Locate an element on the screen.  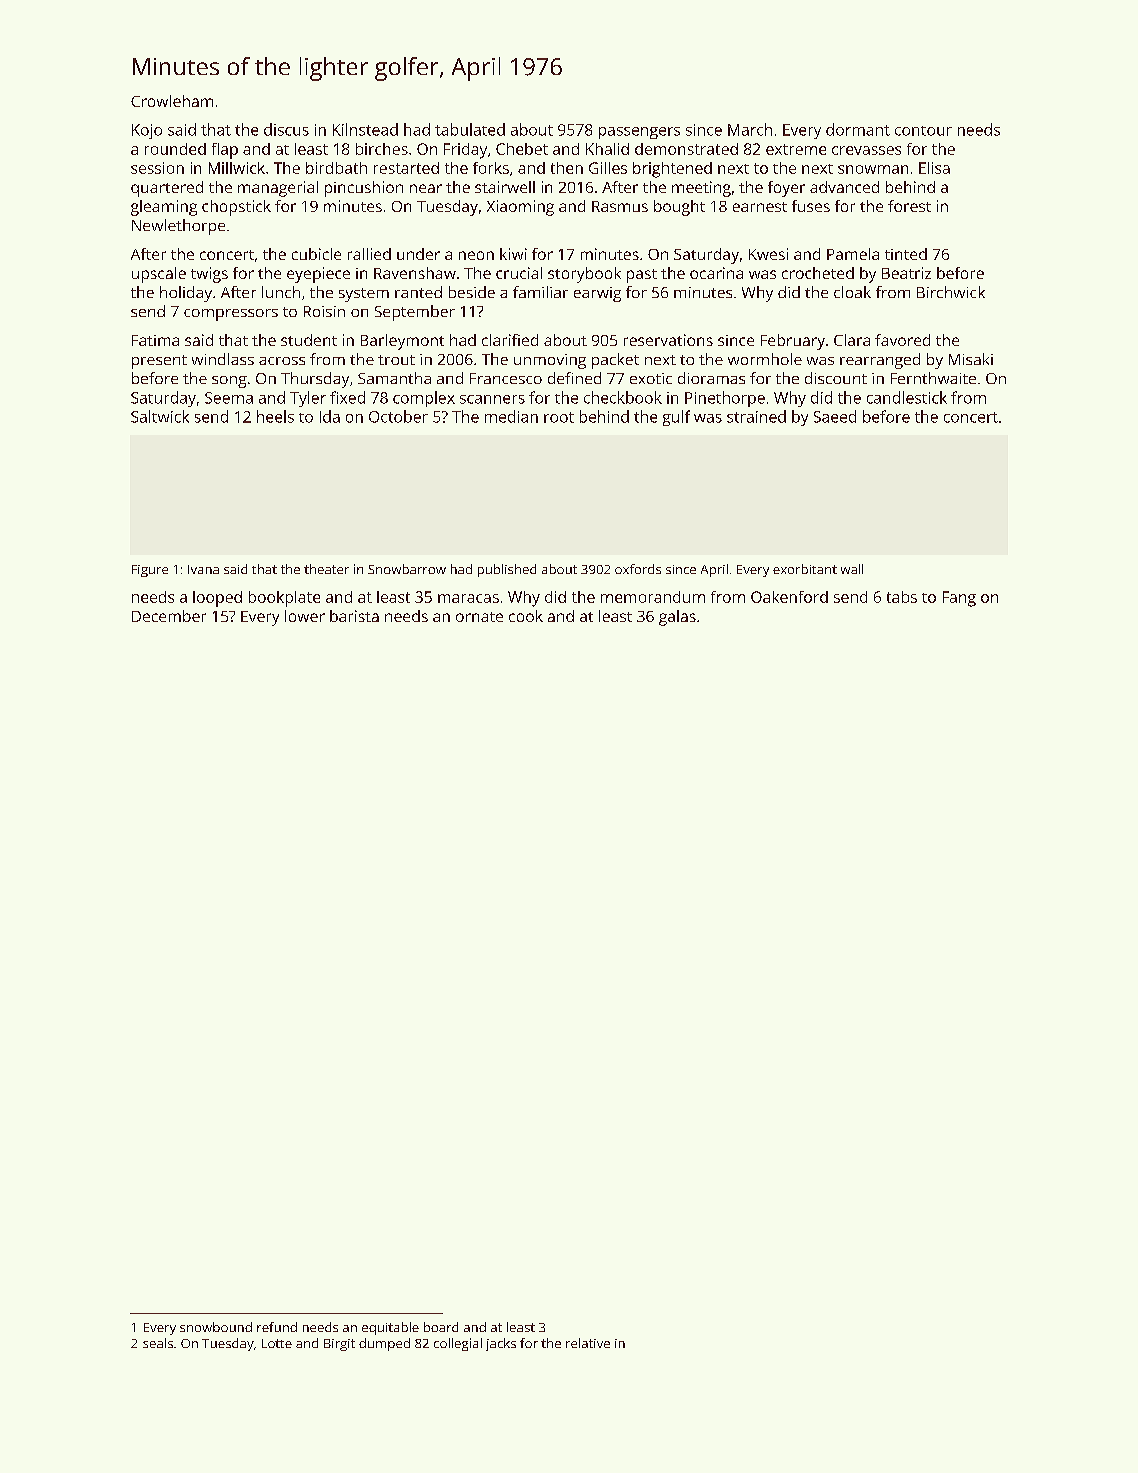
candlestick is located at coordinates (907, 397).
